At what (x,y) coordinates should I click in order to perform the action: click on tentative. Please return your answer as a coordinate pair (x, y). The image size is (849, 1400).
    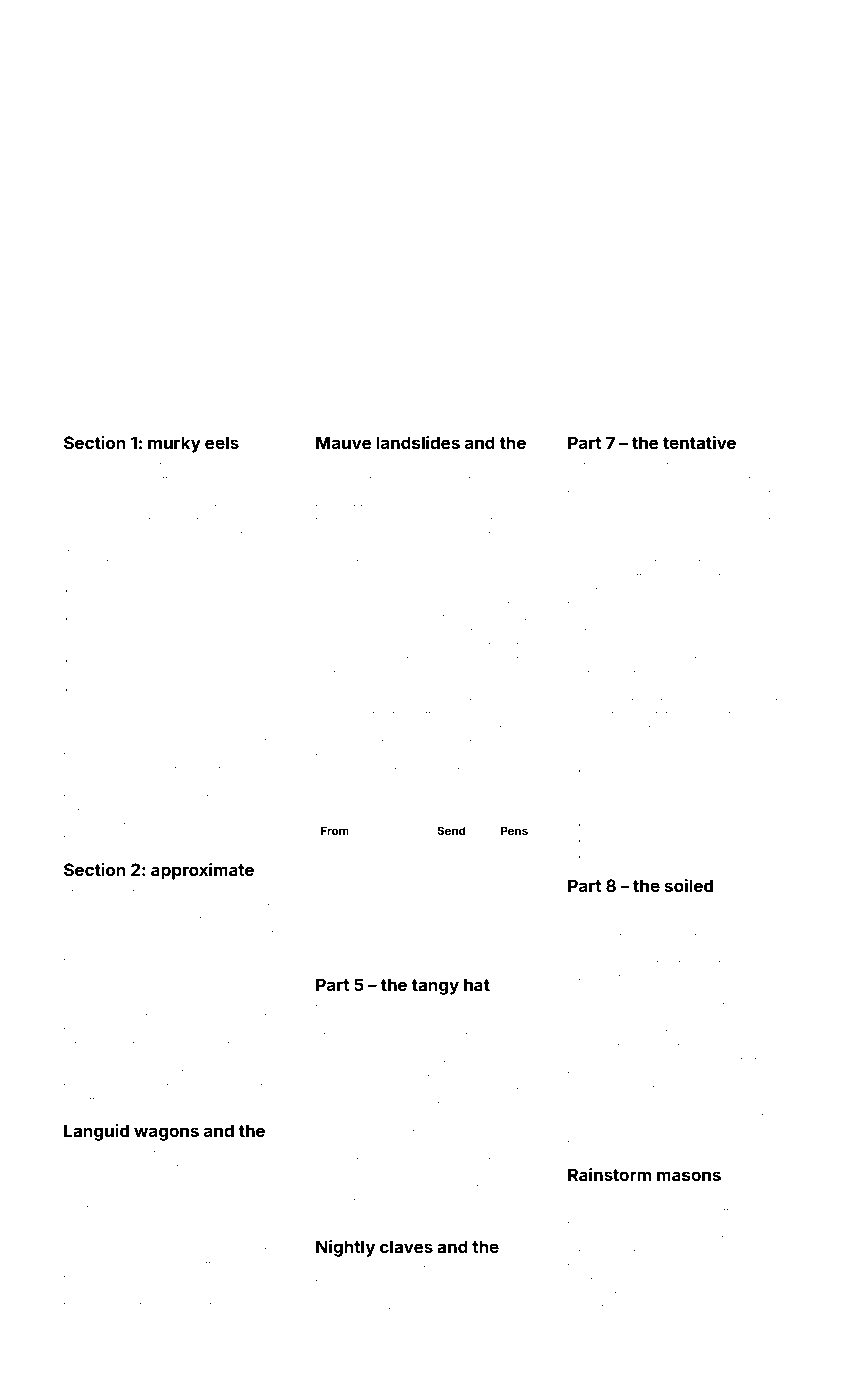
    Looking at the image, I should click on (699, 442).
